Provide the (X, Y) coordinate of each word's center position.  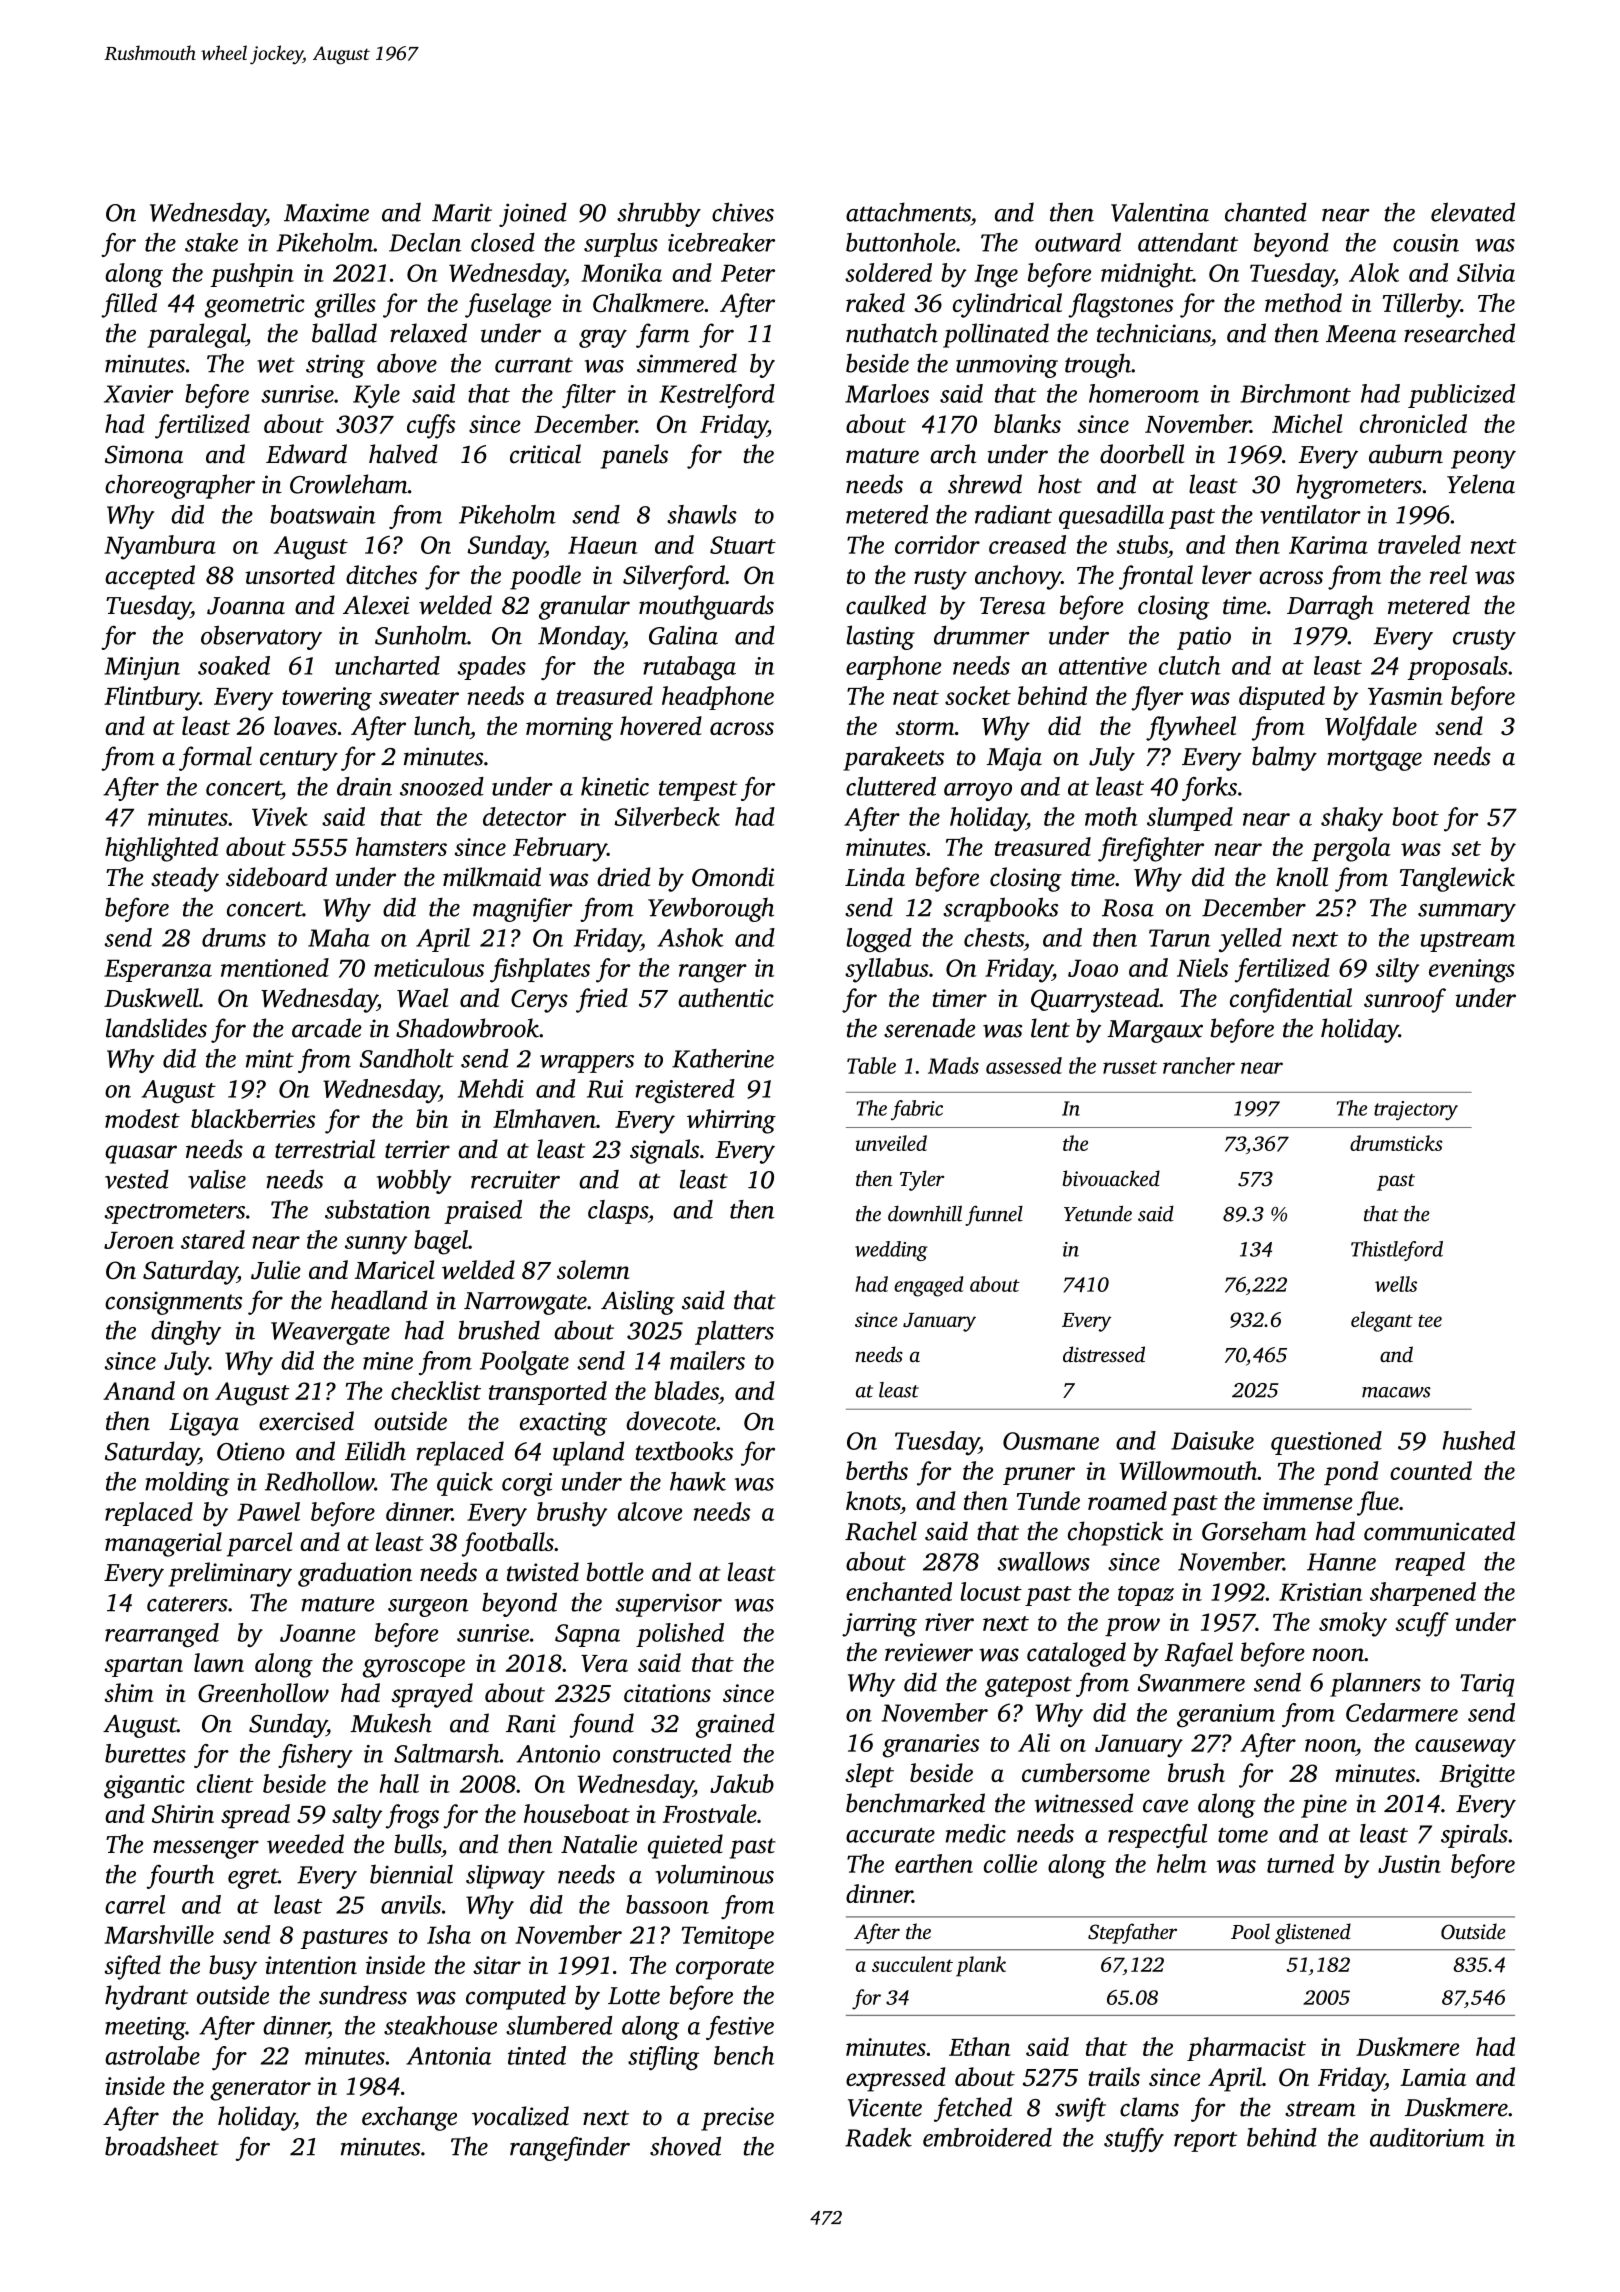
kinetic (615, 786)
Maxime (326, 213)
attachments (908, 212)
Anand (139, 1390)
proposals (1457, 668)
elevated (1473, 212)
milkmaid (492, 877)
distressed (1104, 1354)
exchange (409, 2118)
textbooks (684, 1451)
